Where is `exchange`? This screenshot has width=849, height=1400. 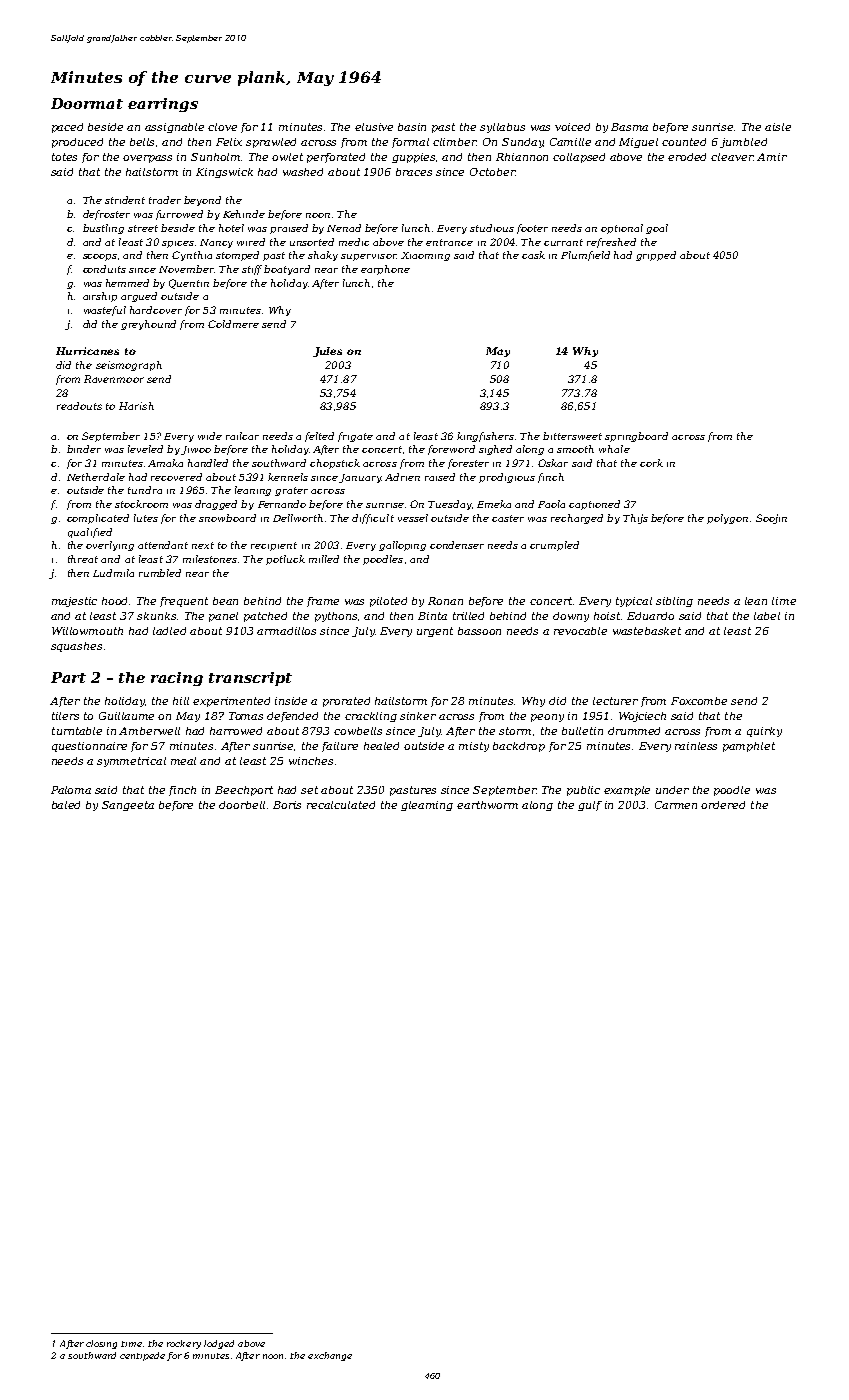
exchange is located at coordinates (330, 1356).
